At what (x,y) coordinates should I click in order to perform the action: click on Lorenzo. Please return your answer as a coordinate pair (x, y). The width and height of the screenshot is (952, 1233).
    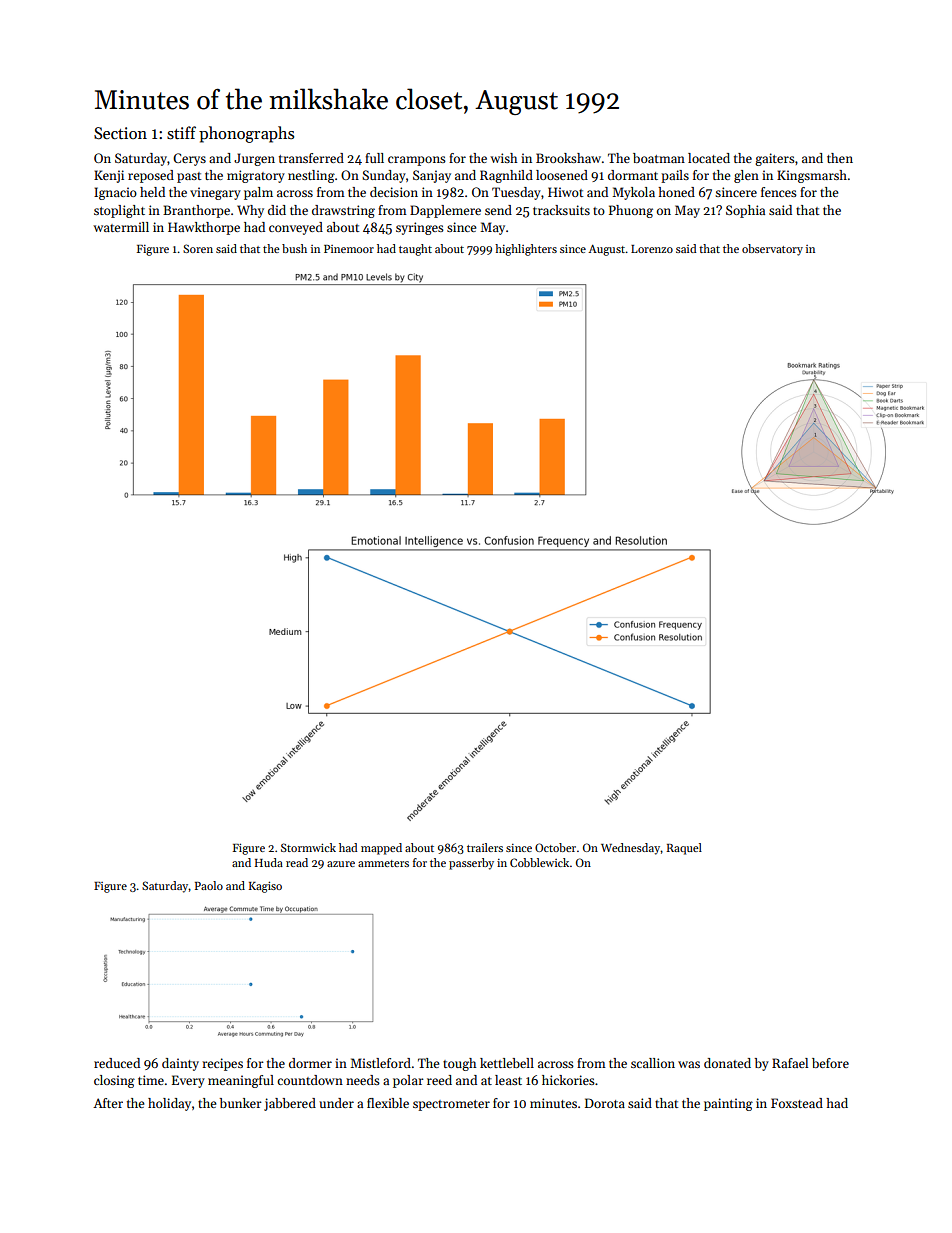
    Looking at the image, I should click on (652, 249).
